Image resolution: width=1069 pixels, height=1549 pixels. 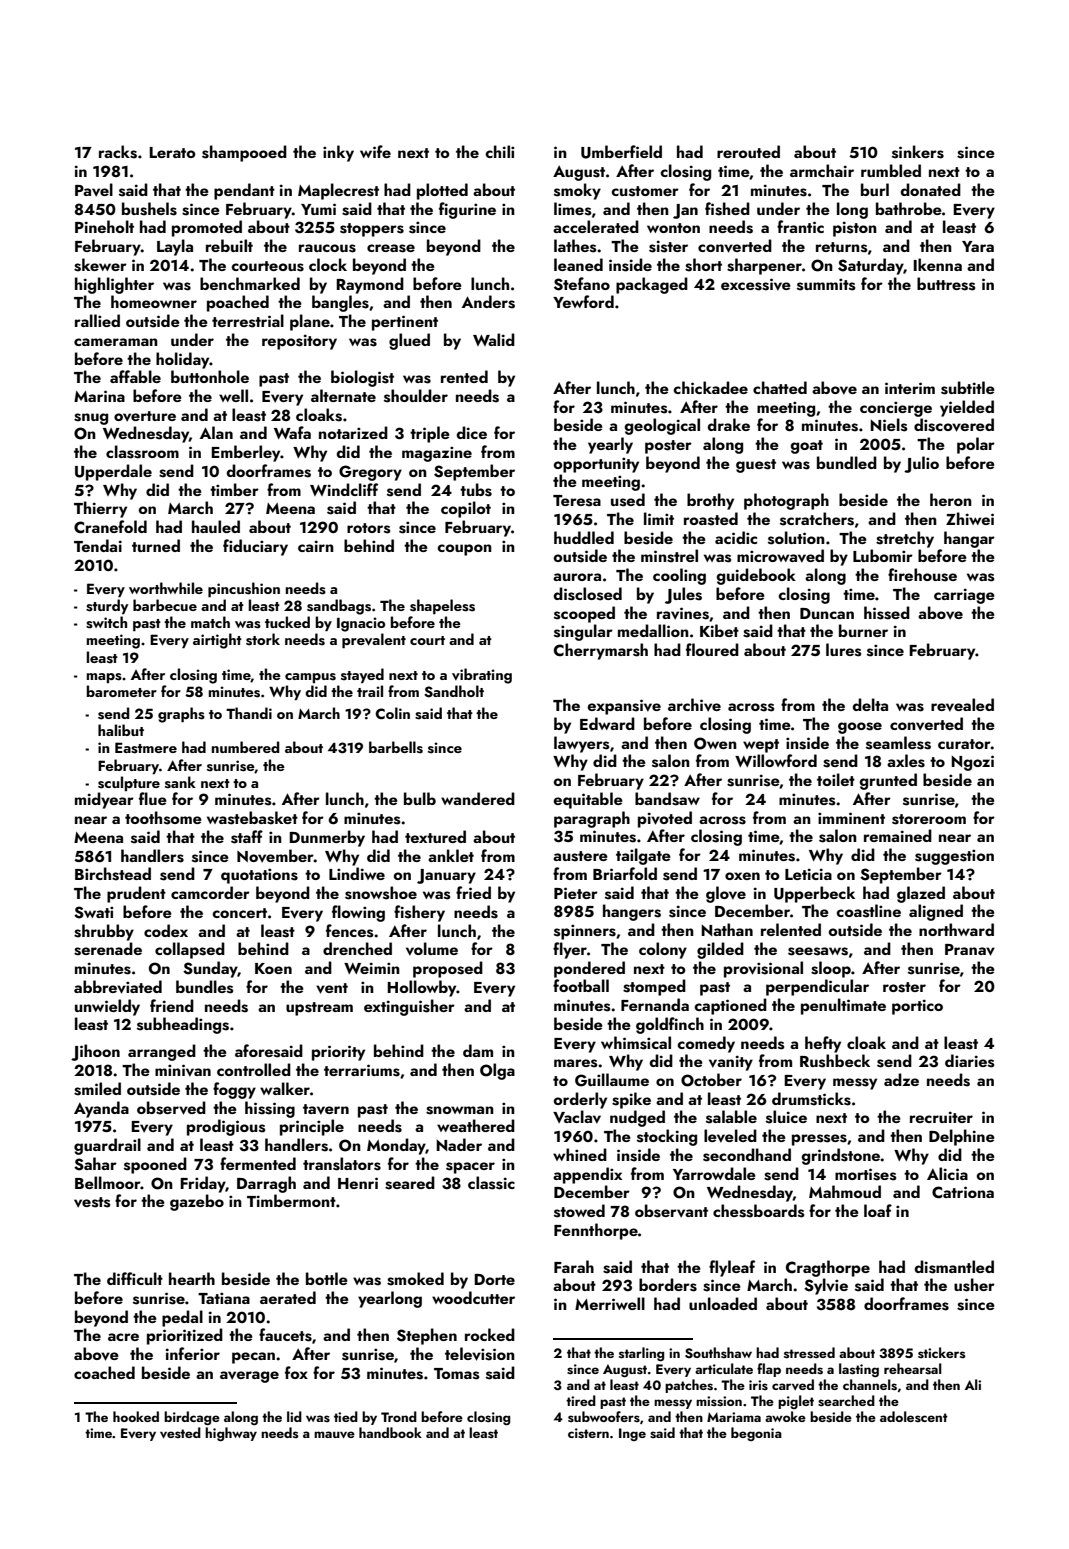 What do you see at coordinates (482, 676) in the document?
I see `vibrating` at bounding box center [482, 676].
